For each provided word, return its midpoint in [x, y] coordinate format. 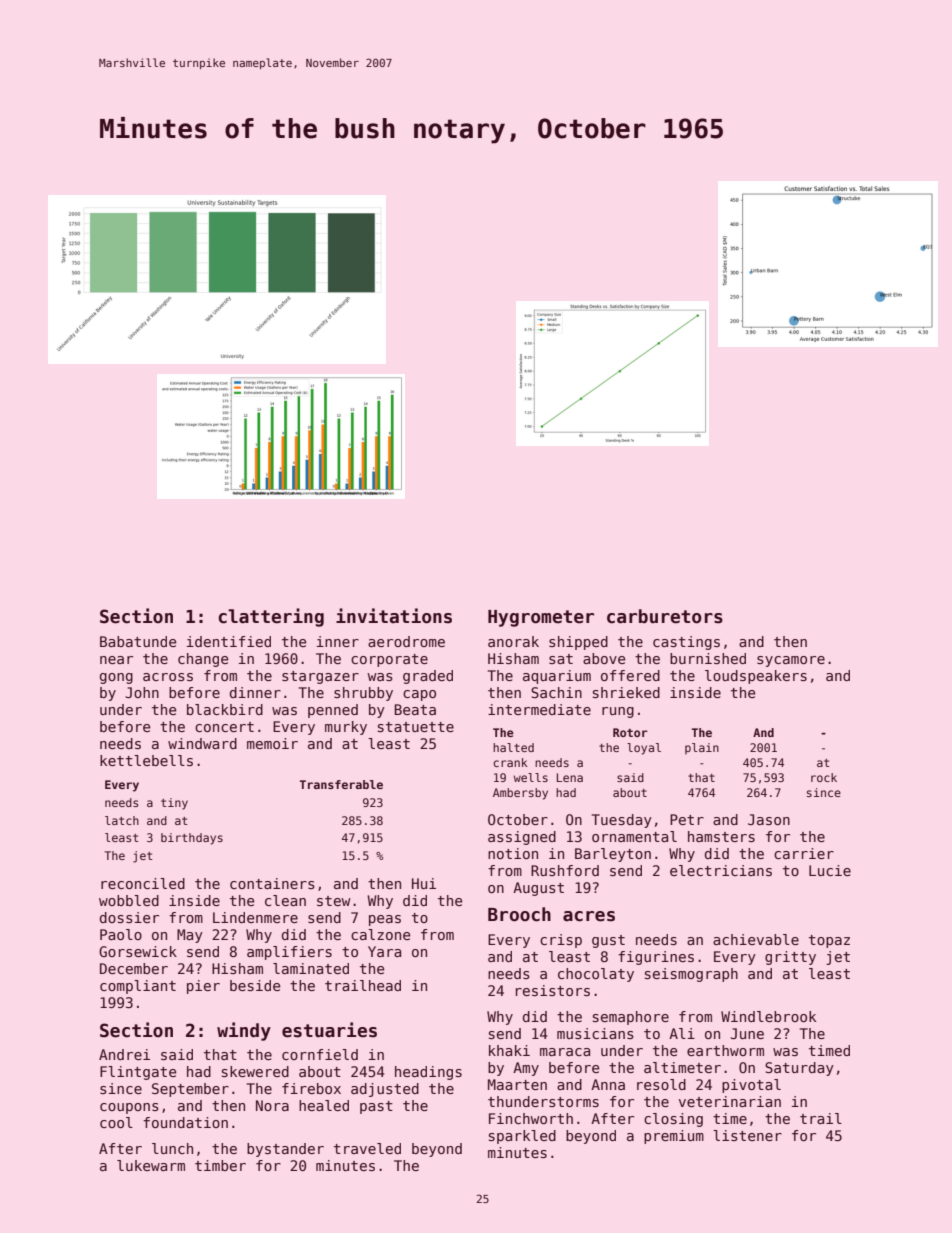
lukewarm [151, 1165]
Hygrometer [541, 618]
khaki [509, 1050]
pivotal [751, 1086]
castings [686, 643]
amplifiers [289, 953]
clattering [271, 617]
